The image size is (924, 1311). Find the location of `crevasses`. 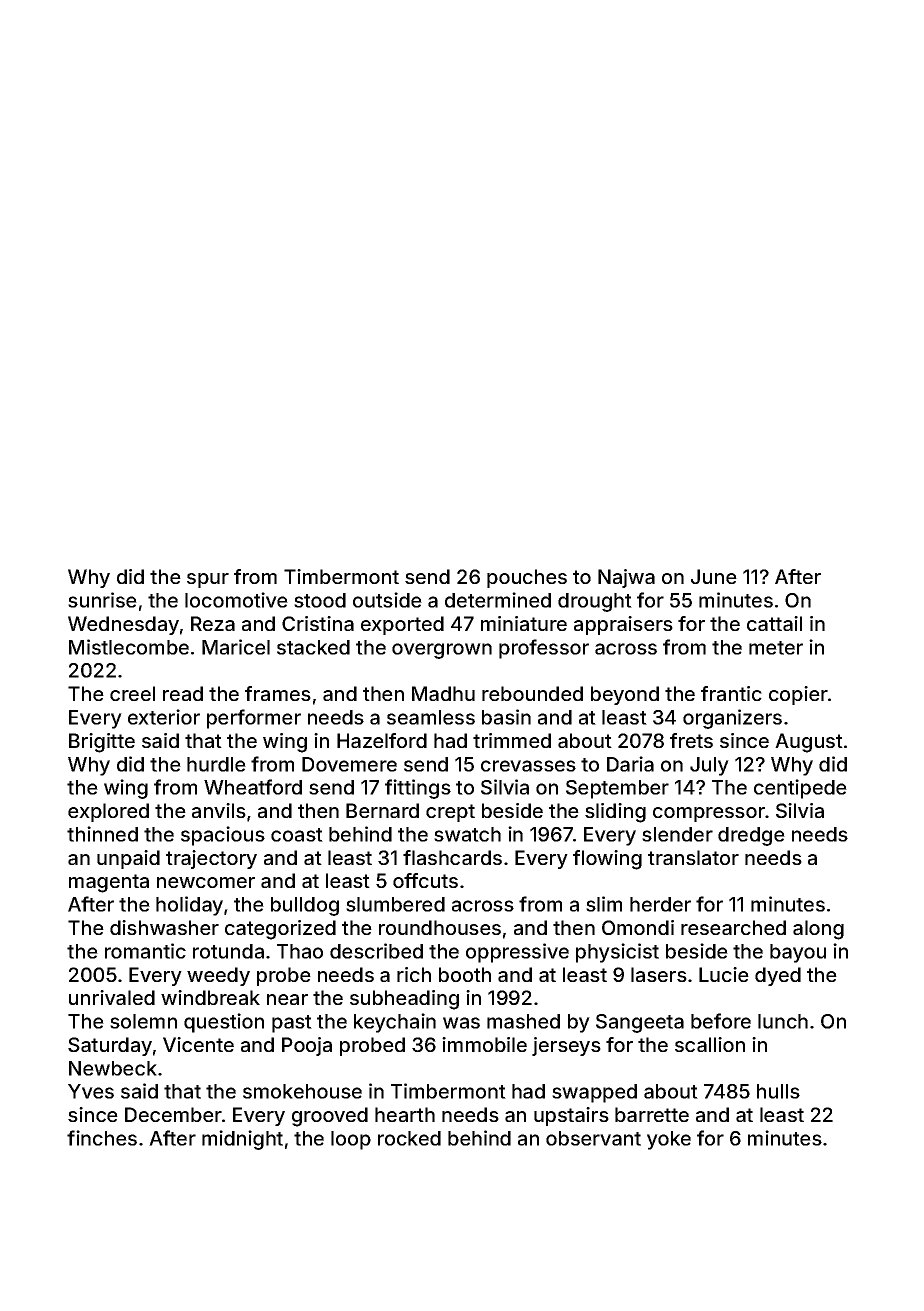

crevasses is located at coordinates (528, 766).
